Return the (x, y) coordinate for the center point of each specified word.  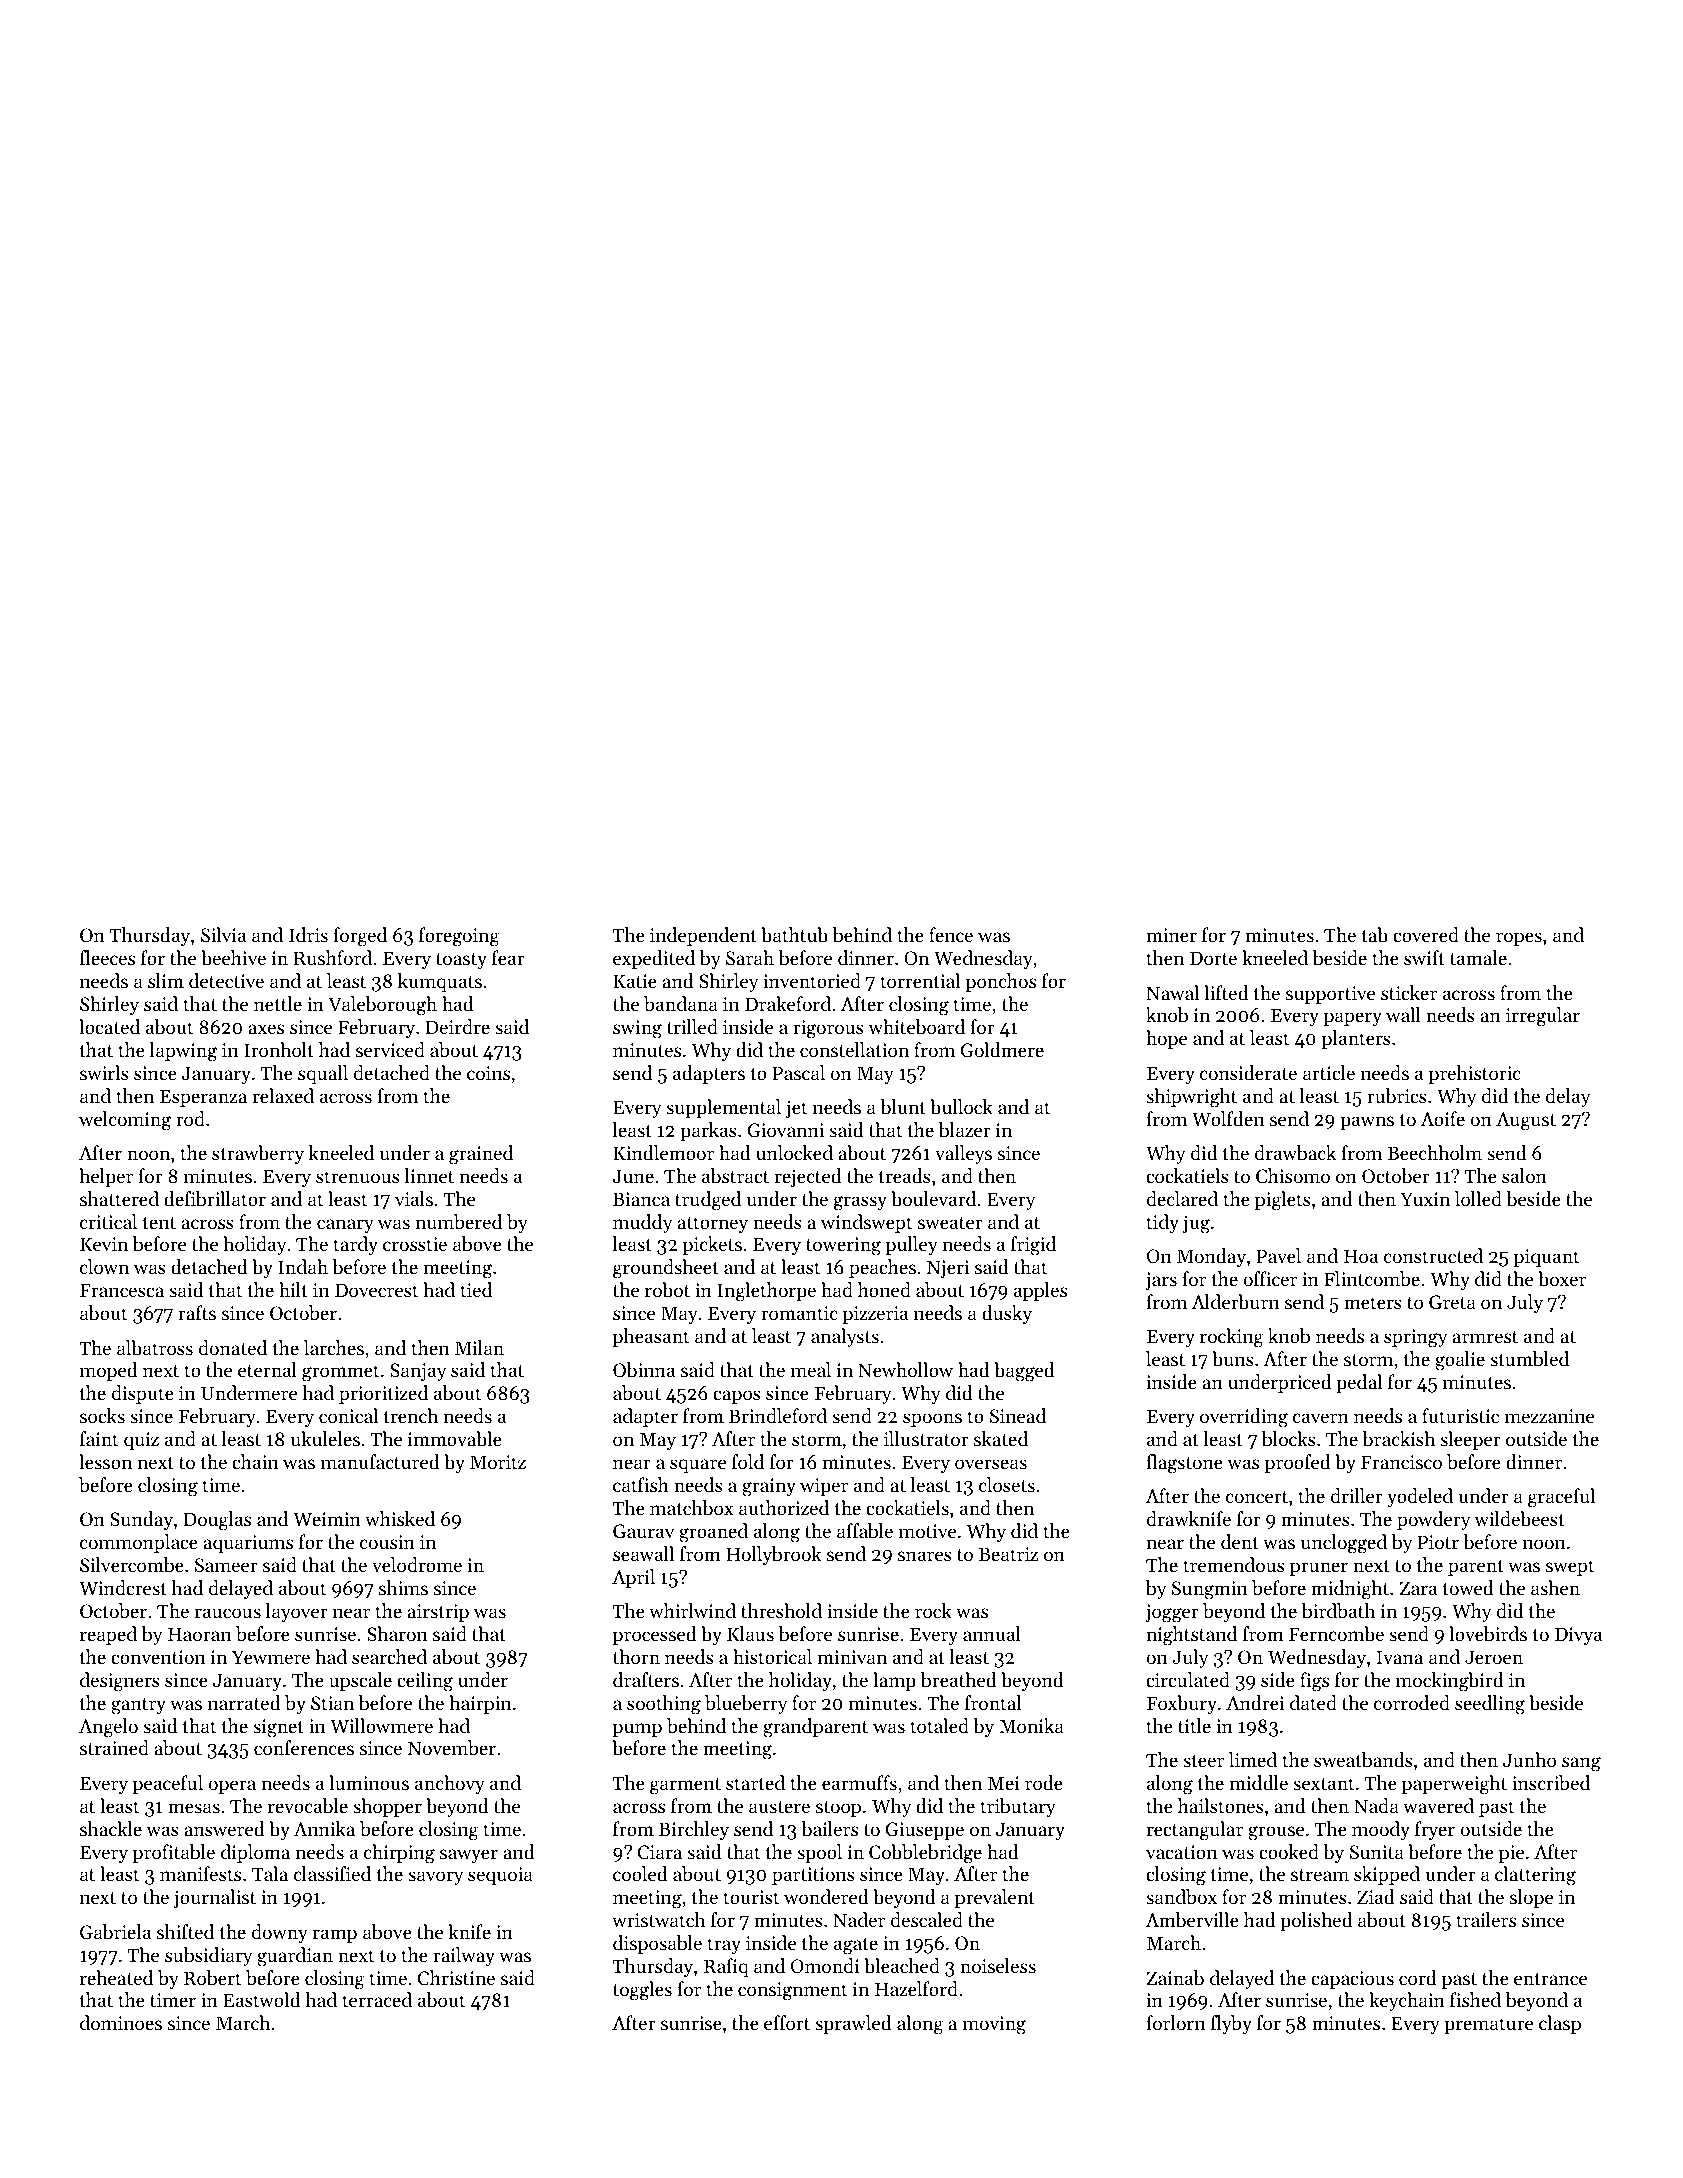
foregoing (459, 937)
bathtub (794, 934)
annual (992, 1633)
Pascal (799, 1072)
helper (106, 1177)
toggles (642, 1991)
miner (1171, 935)
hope (1166, 1039)
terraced (377, 1999)
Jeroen (1494, 1657)
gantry (138, 1706)
